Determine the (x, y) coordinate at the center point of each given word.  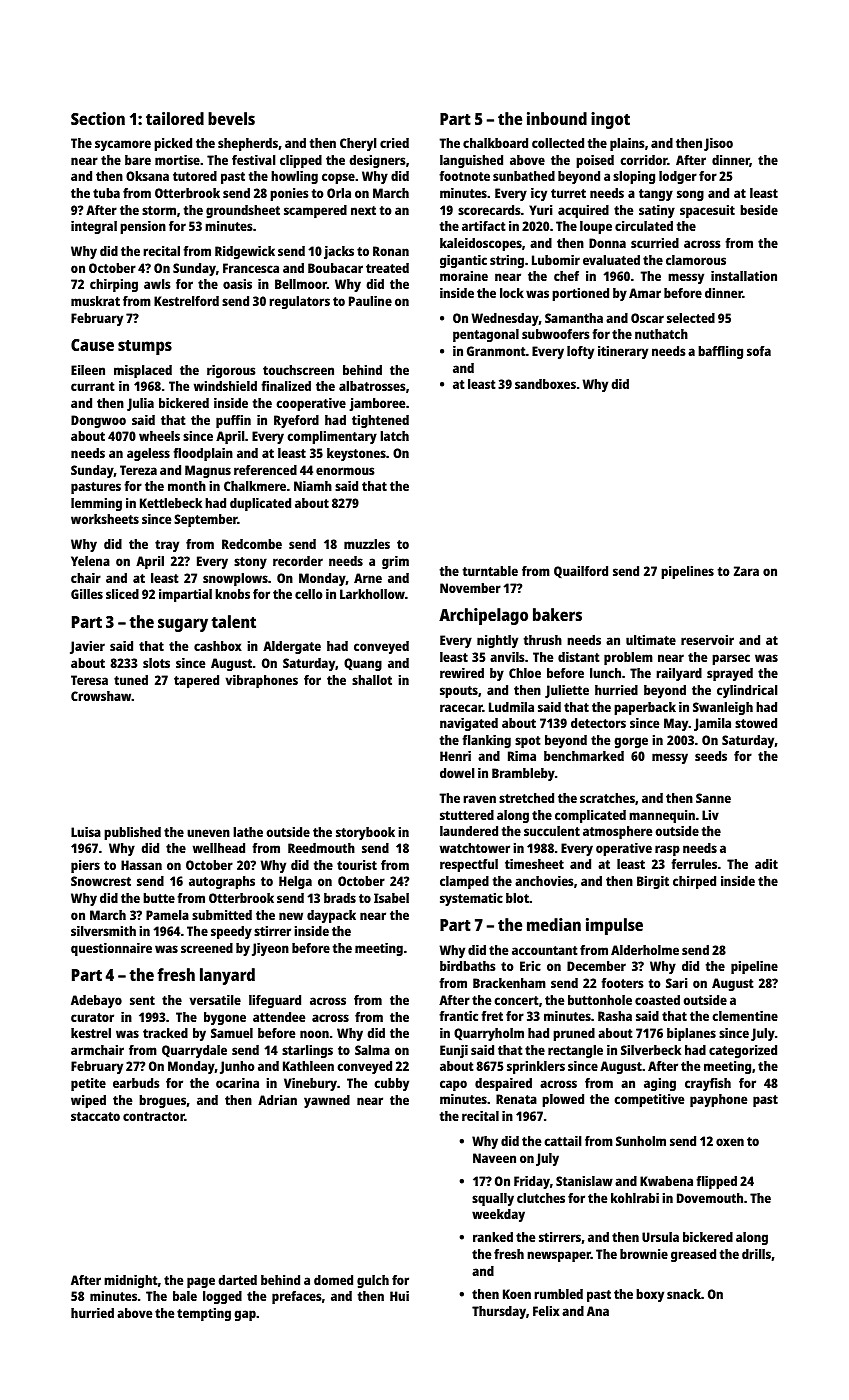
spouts (459, 692)
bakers (557, 614)
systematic (471, 899)
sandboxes (545, 384)
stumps (145, 347)
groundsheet (243, 211)
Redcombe (252, 544)
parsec (731, 659)
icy (539, 194)
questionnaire (111, 949)
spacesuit (707, 211)
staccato (95, 1116)
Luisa (86, 832)
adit (766, 864)
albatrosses (372, 386)
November (470, 588)
